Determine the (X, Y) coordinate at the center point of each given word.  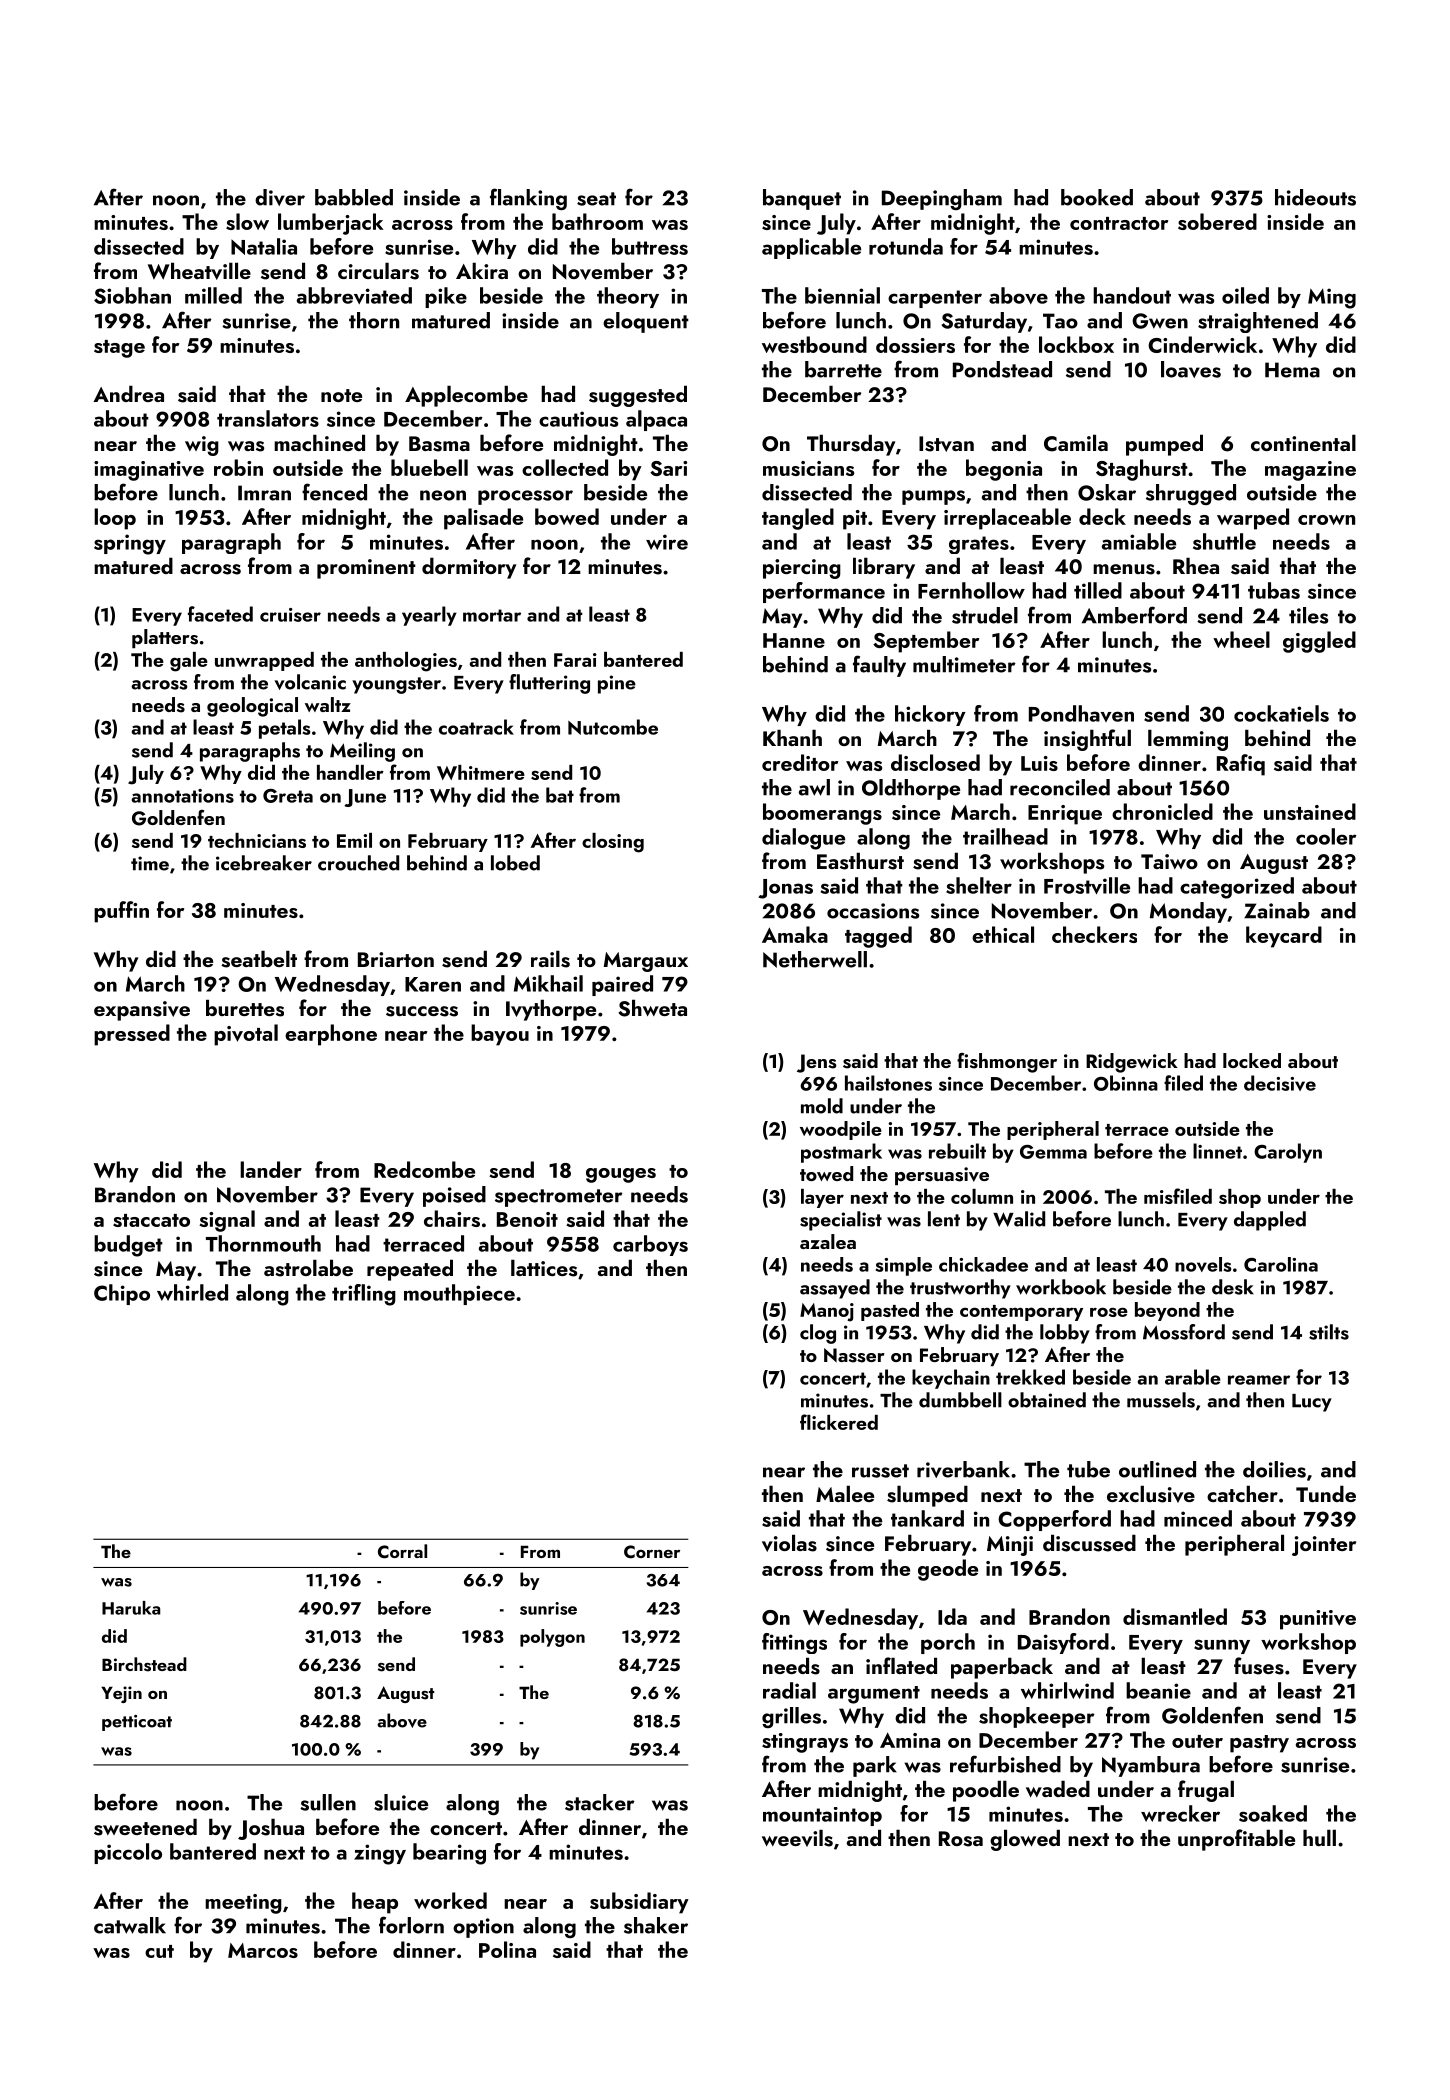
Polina (507, 1949)
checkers (1094, 934)
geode (948, 1570)
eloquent (646, 322)
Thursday (851, 445)
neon (443, 495)
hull (1319, 1837)
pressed (132, 1035)
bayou (500, 1035)
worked (450, 1900)
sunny (1222, 1646)
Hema (1292, 370)
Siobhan (132, 295)
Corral (402, 1551)
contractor (1119, 223)
